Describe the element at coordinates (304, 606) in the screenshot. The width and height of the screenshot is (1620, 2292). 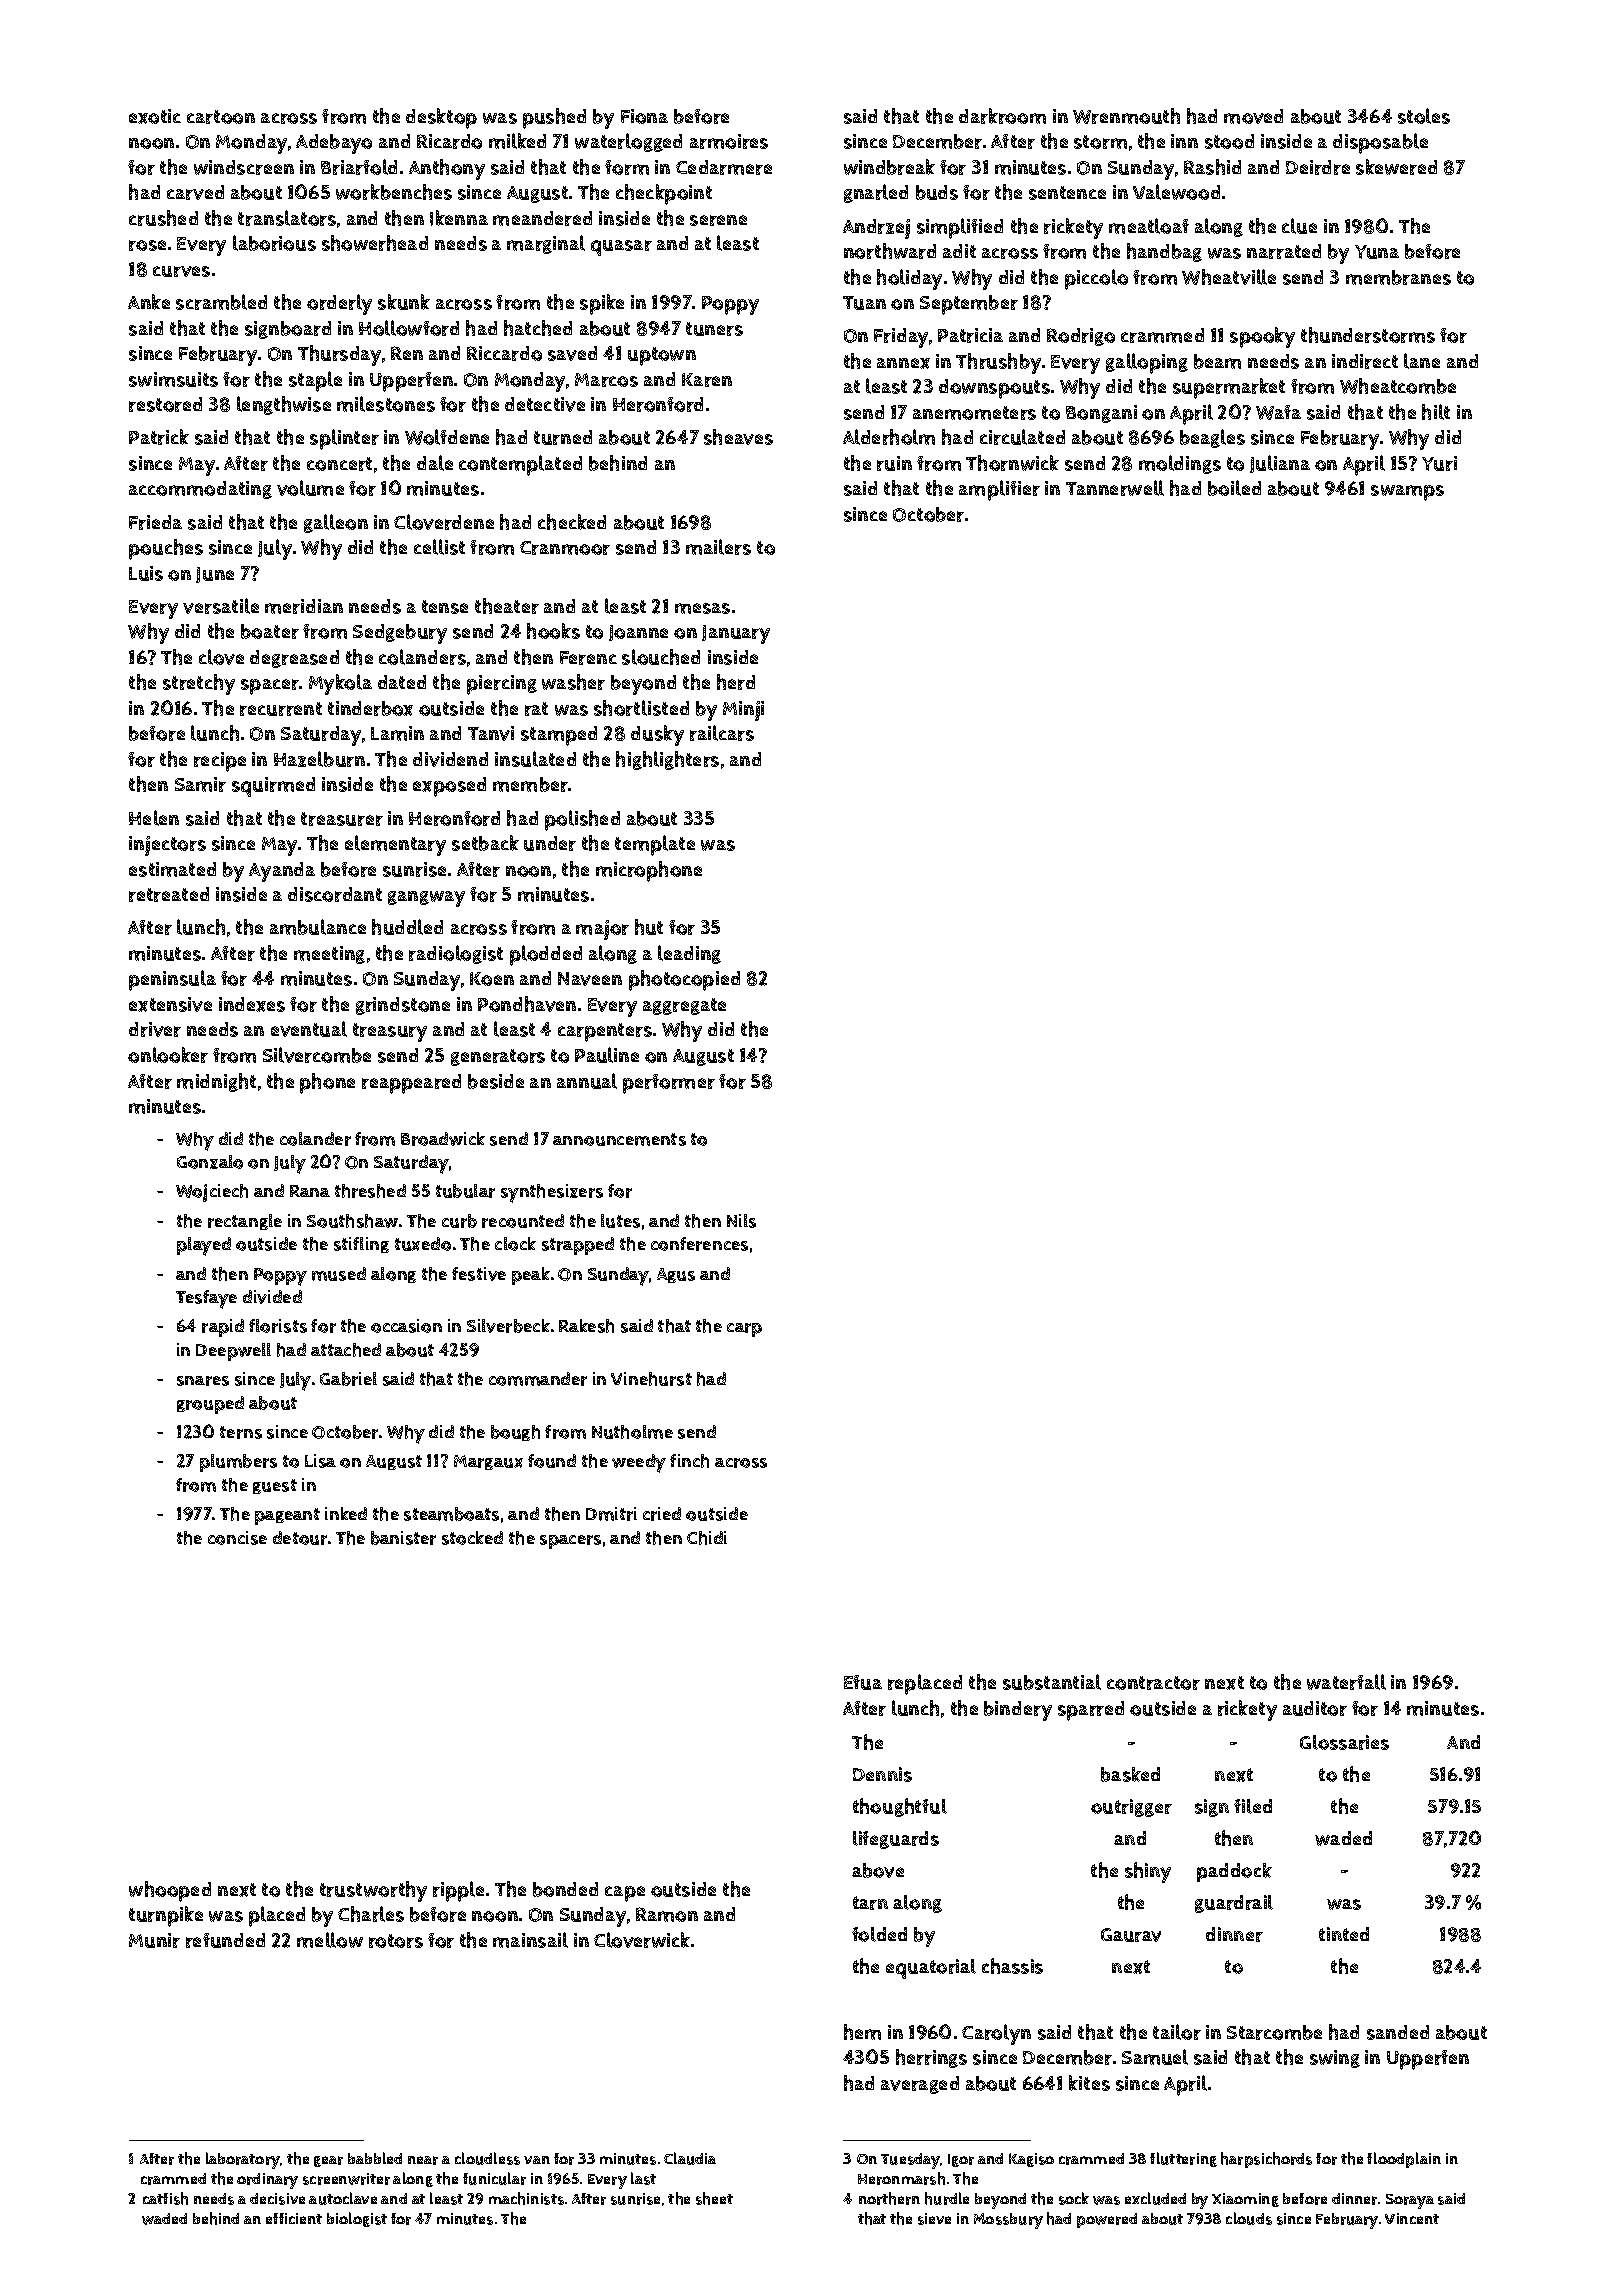
I see `meridian` at that location.
